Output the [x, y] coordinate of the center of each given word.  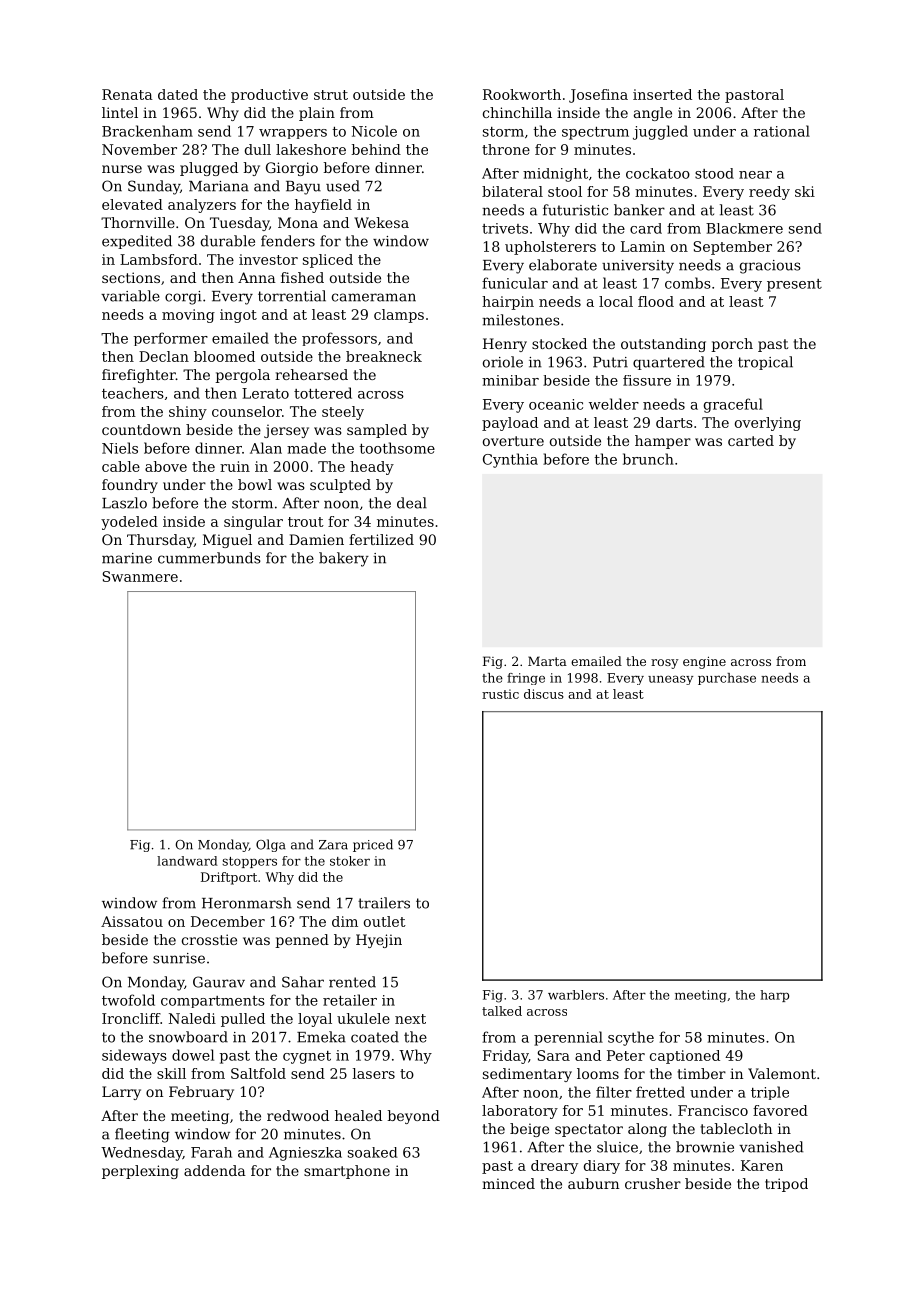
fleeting [142, 1135]
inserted [662, 94]
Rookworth [522, 94]
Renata [127, 94]
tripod [786, 1185]
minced [508, 1183]
